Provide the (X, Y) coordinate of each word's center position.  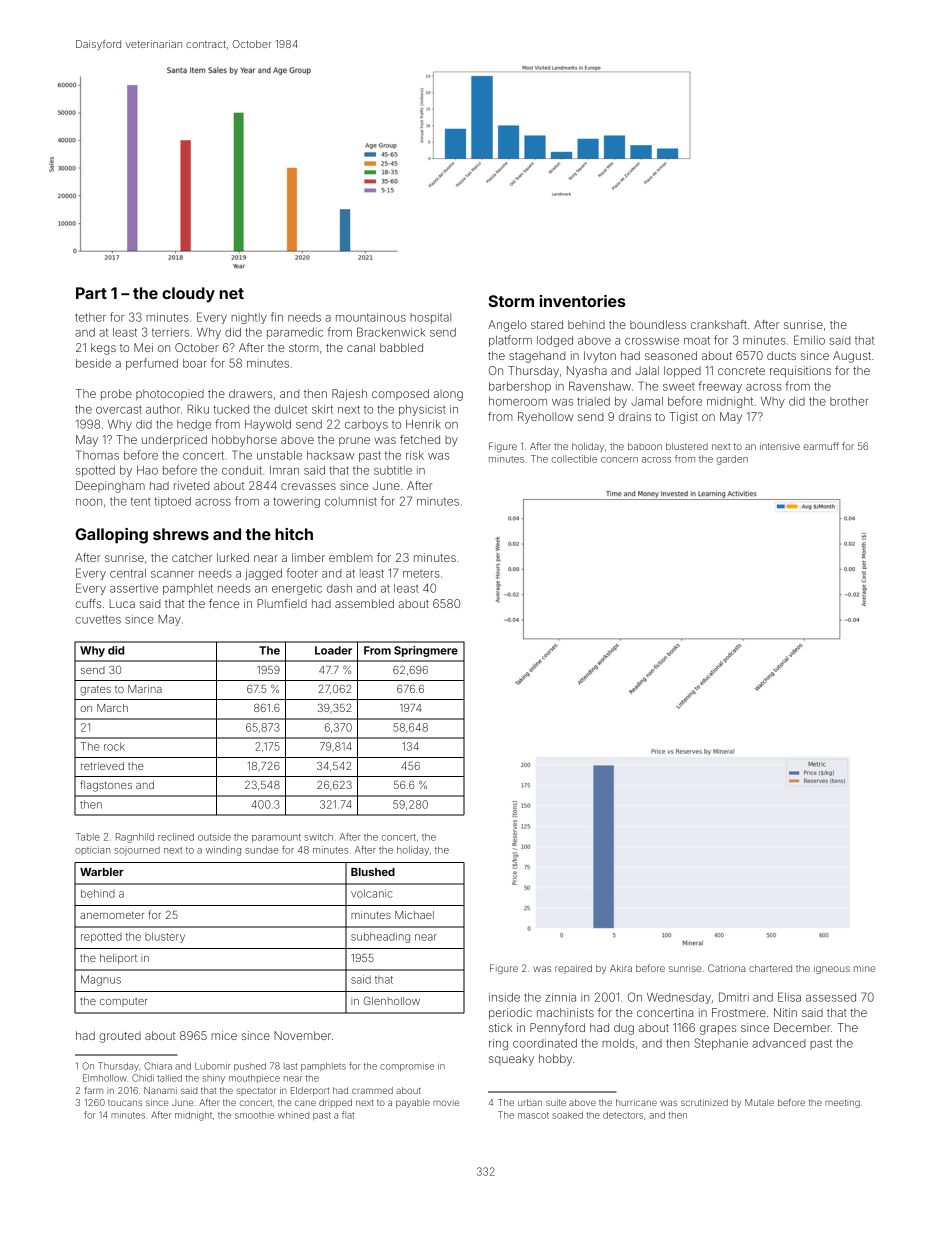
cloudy (188, 295)
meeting (842, 1104)
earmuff (821, 446)
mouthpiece (254, 1078)
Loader (333, 650)
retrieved (102, 766)
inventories (583, 301)
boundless (658, 324)
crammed (372, 1090)
